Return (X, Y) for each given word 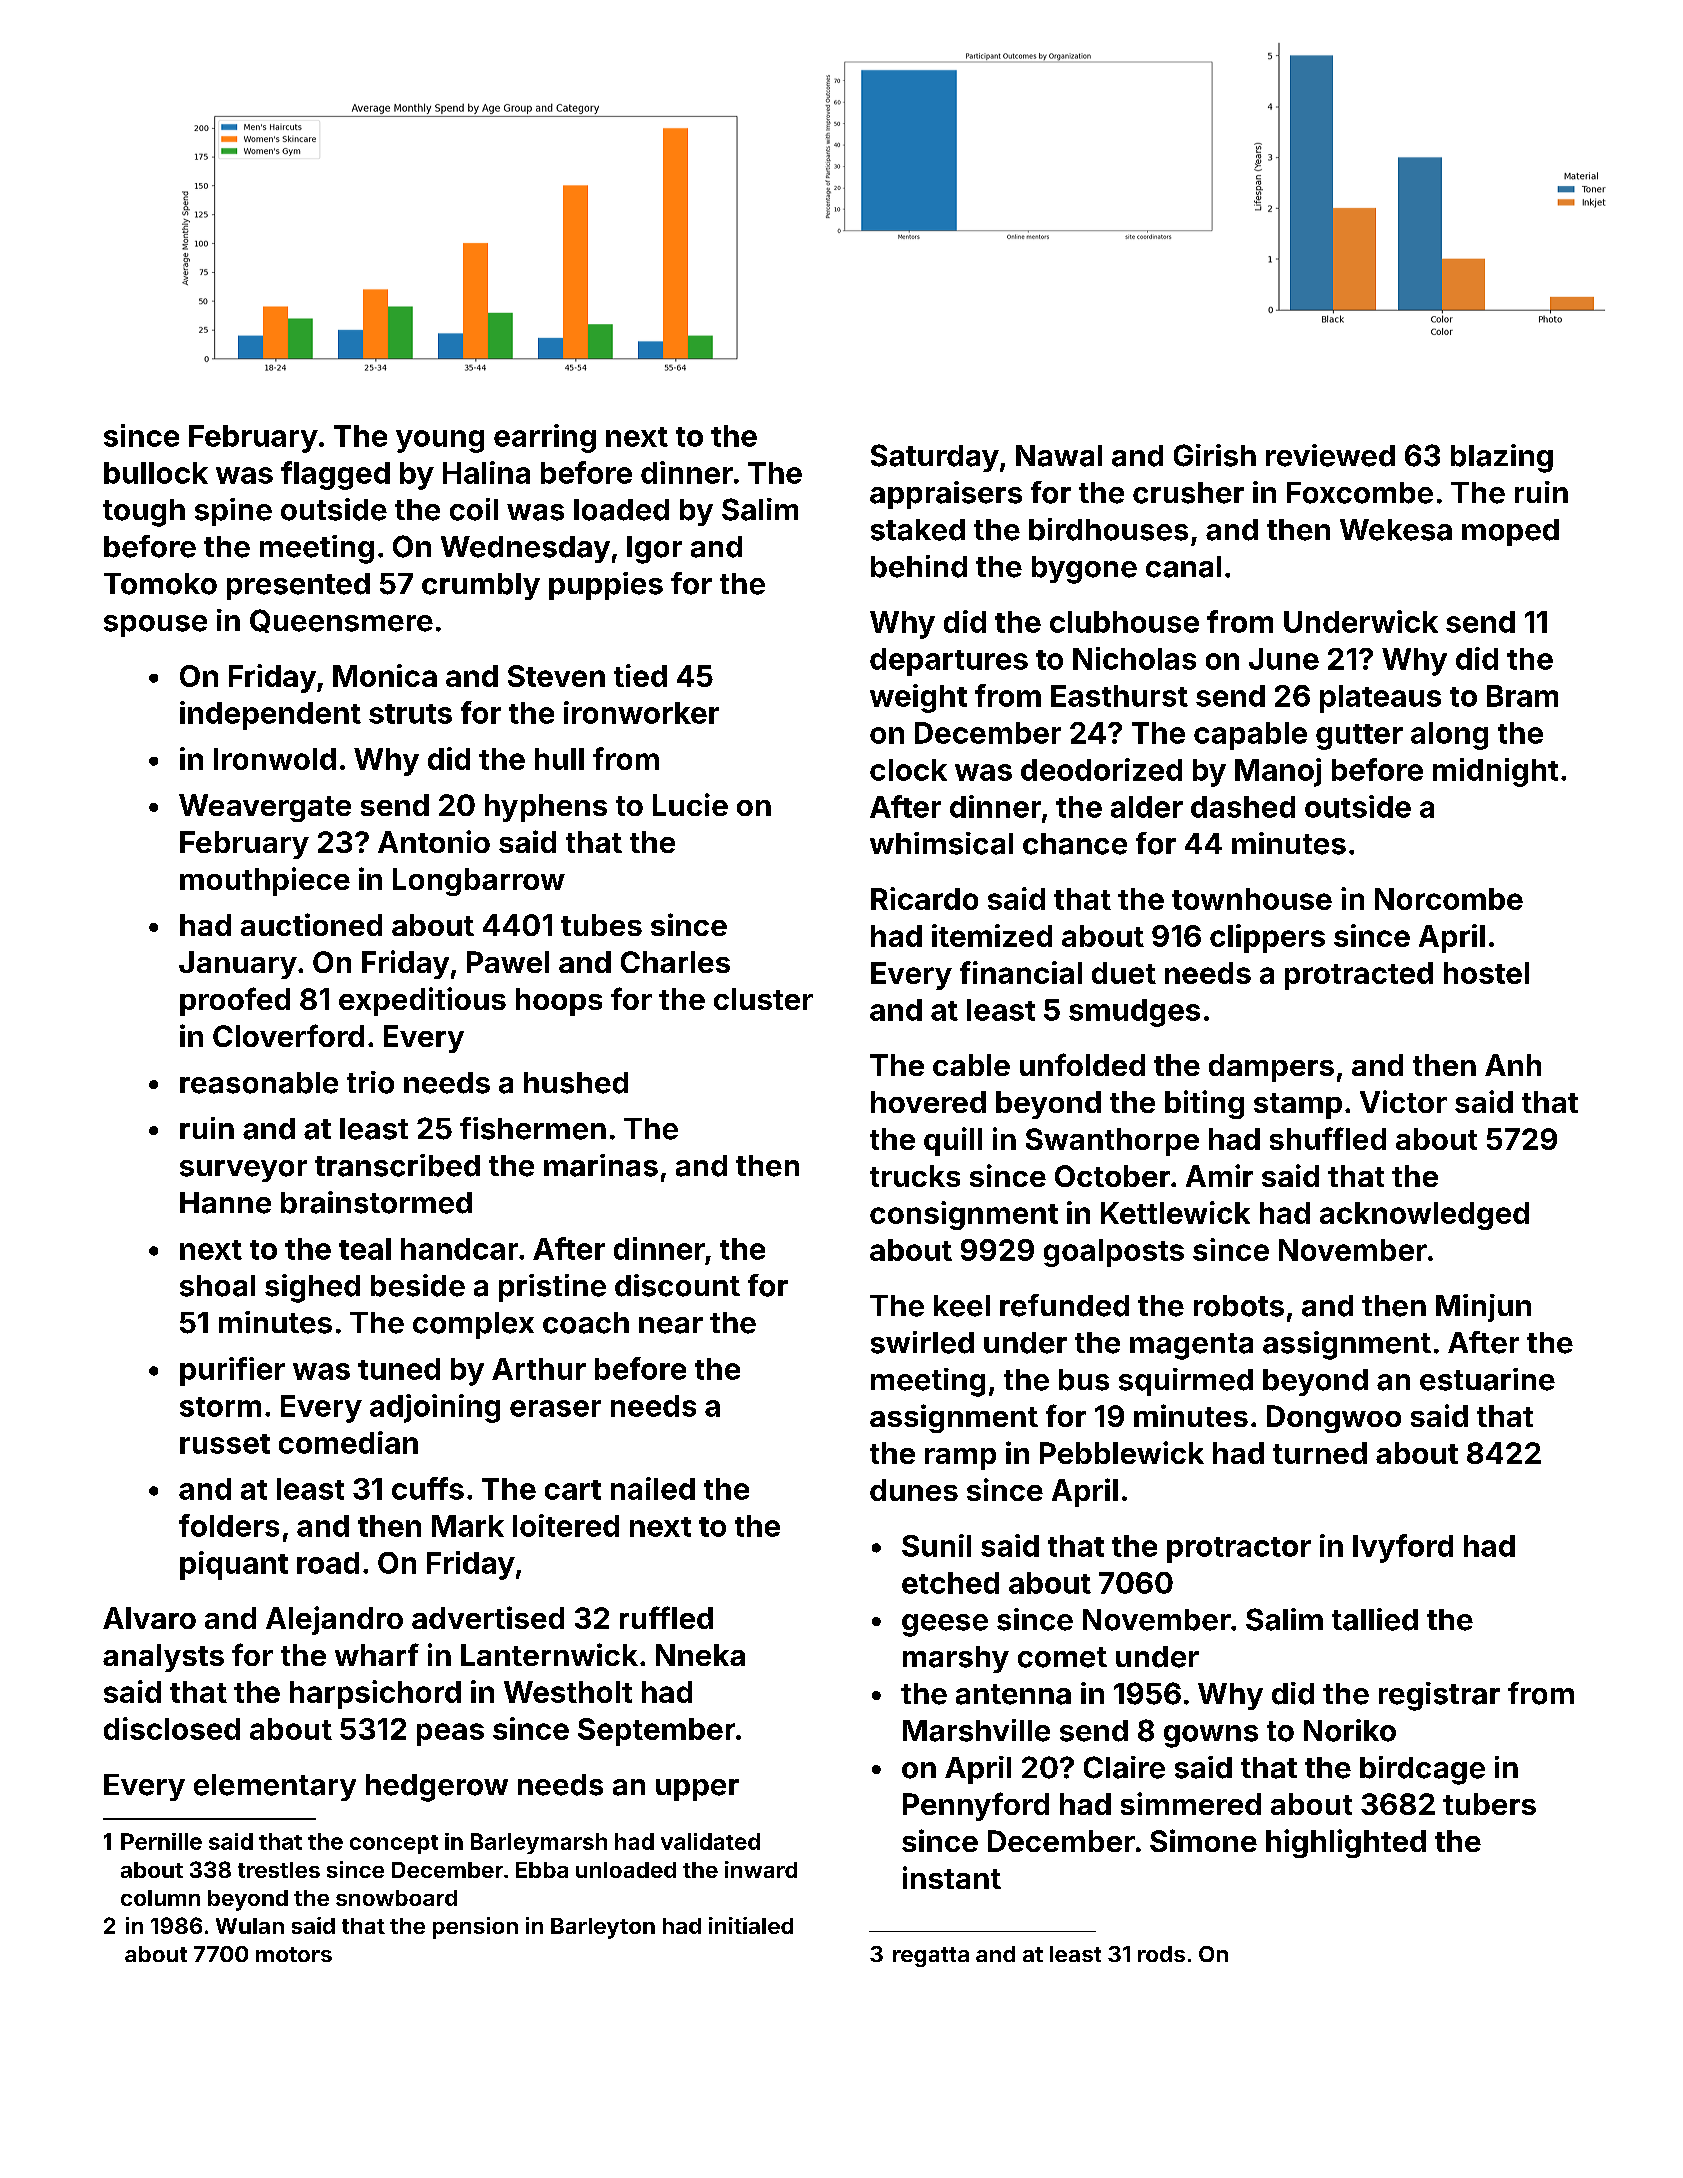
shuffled (1328, 1138)
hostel (1486, 973)
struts (410, 714)
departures (949, 662)
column (160, 1898)
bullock (156, 473)
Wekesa (1396, 530)
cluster (763, 999)
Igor (654, 550)
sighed (312, 1288)
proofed (235, 1001)
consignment (964, 1215)
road (328, 1563)
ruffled (666, 1617)
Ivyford (1403, 1548)
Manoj (1278, 772)
